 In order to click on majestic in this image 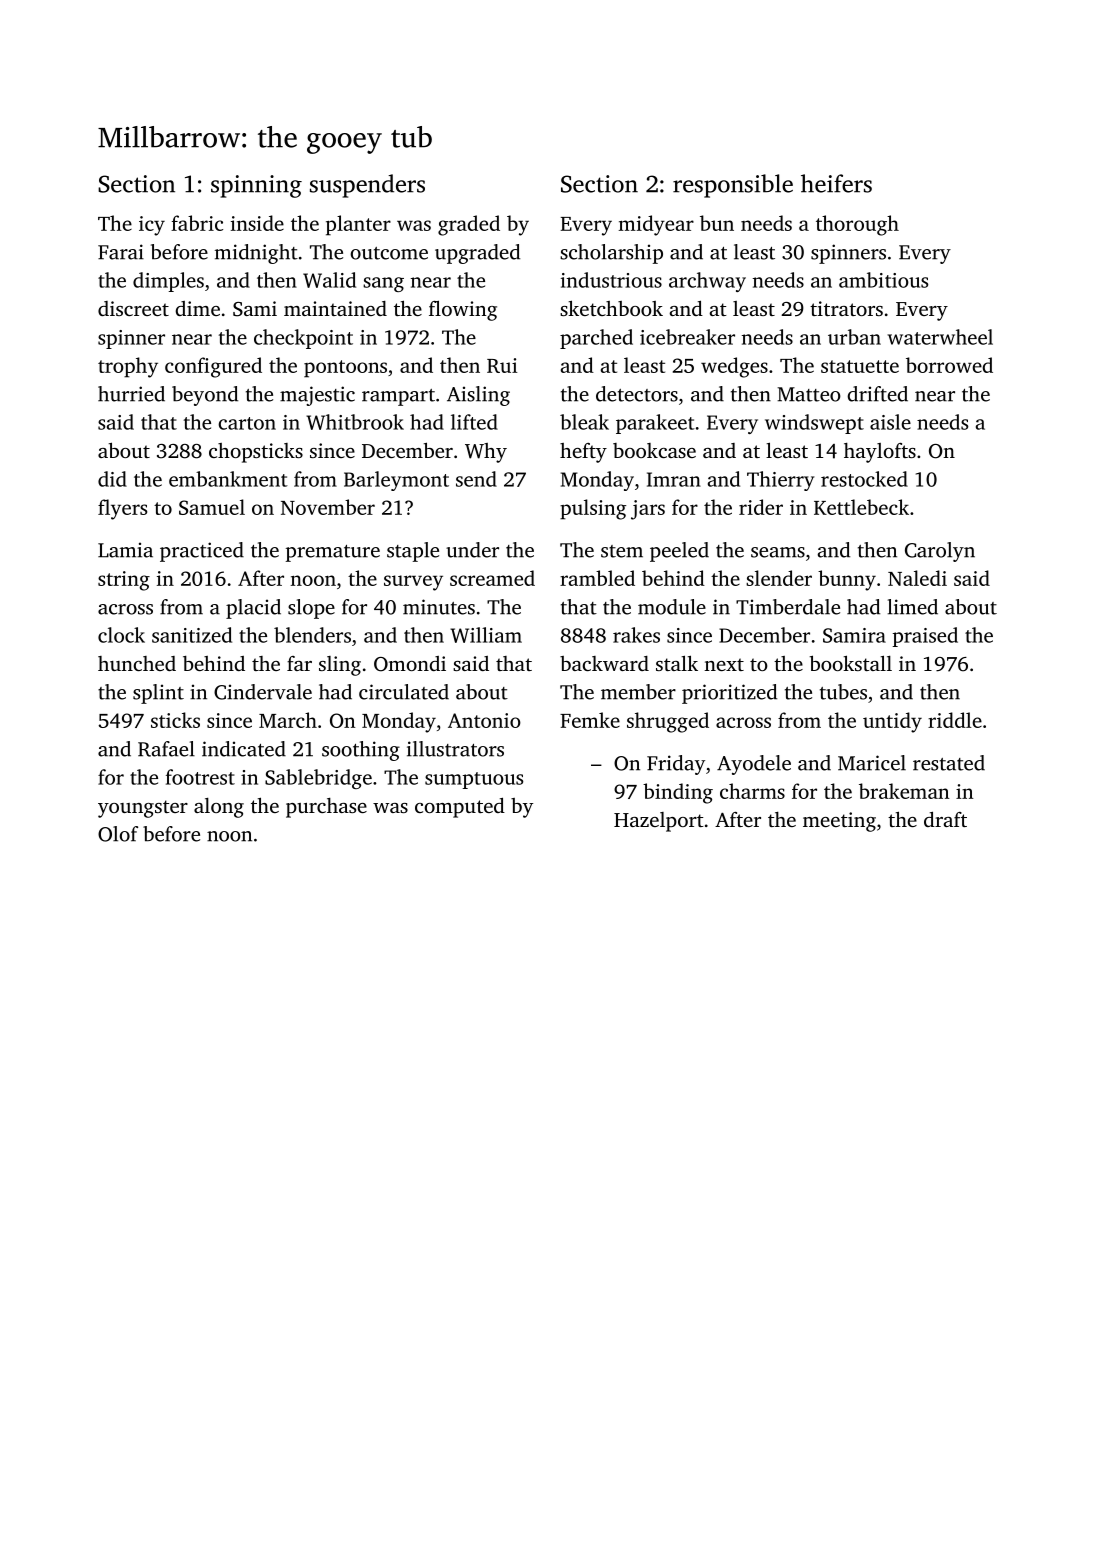, I will do `click(317, 396)`.
